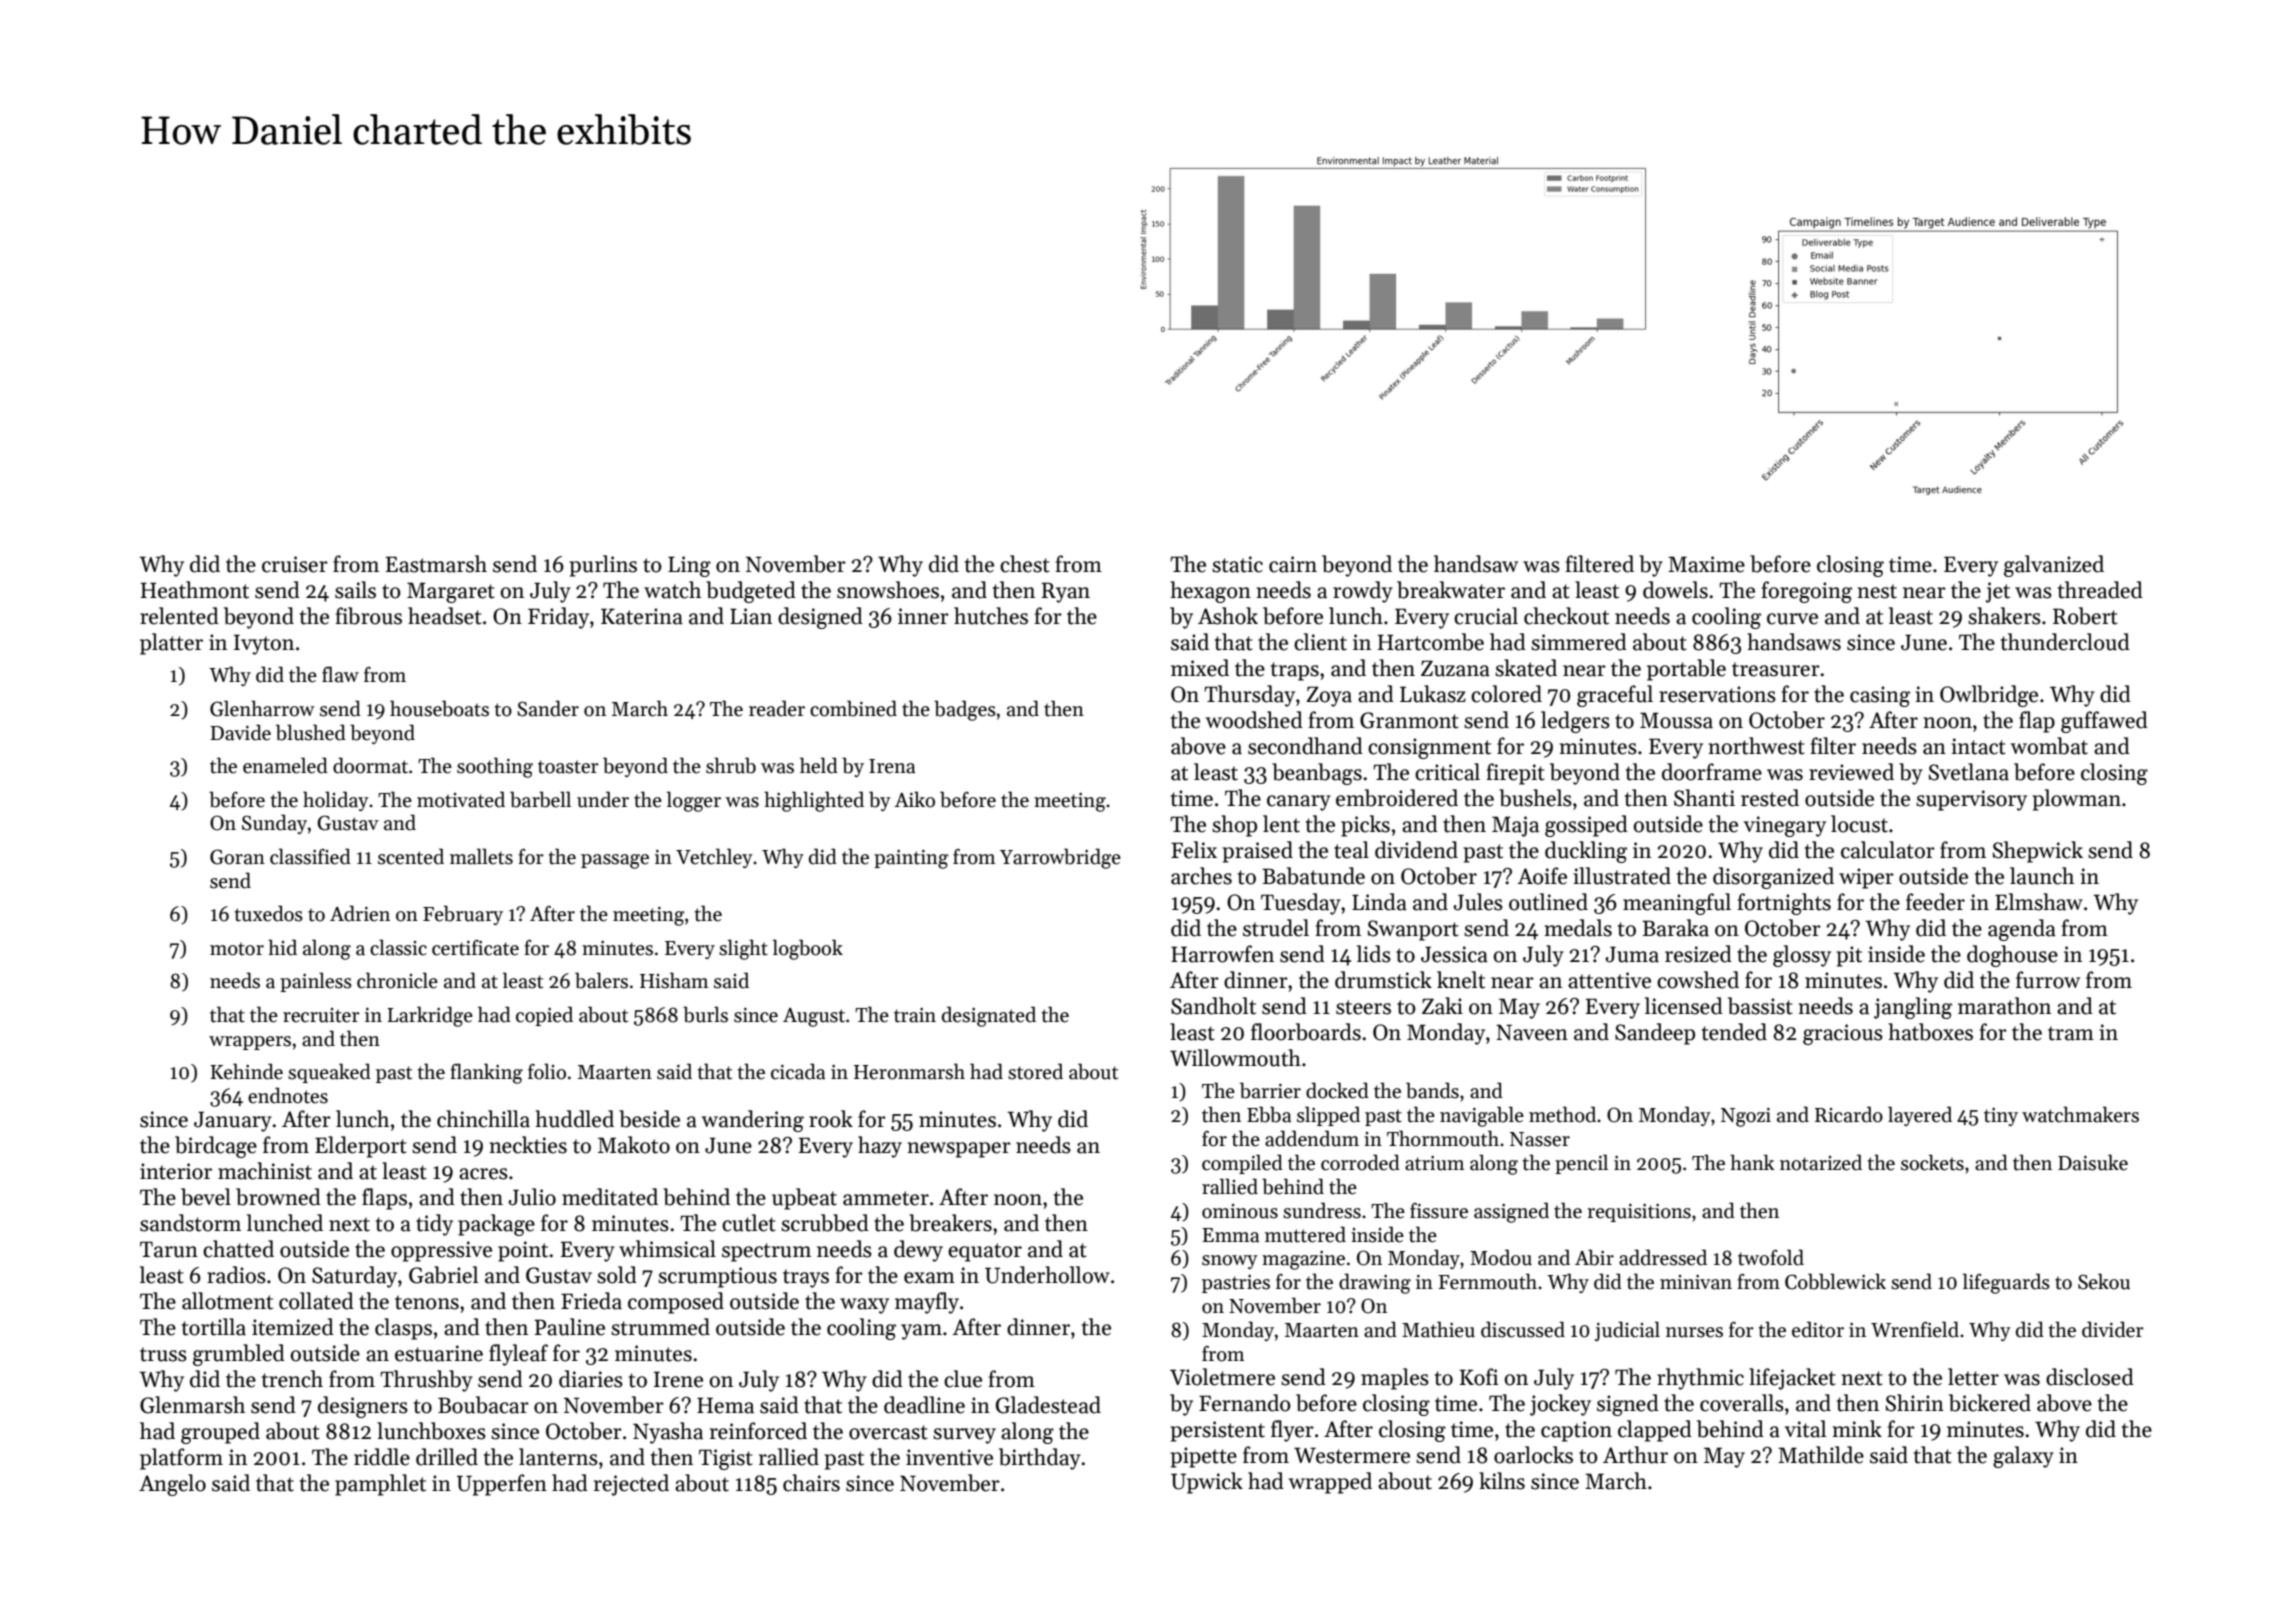 The image size is (2292, 1621). I want to click on snowy, so click(1230, 1262).
